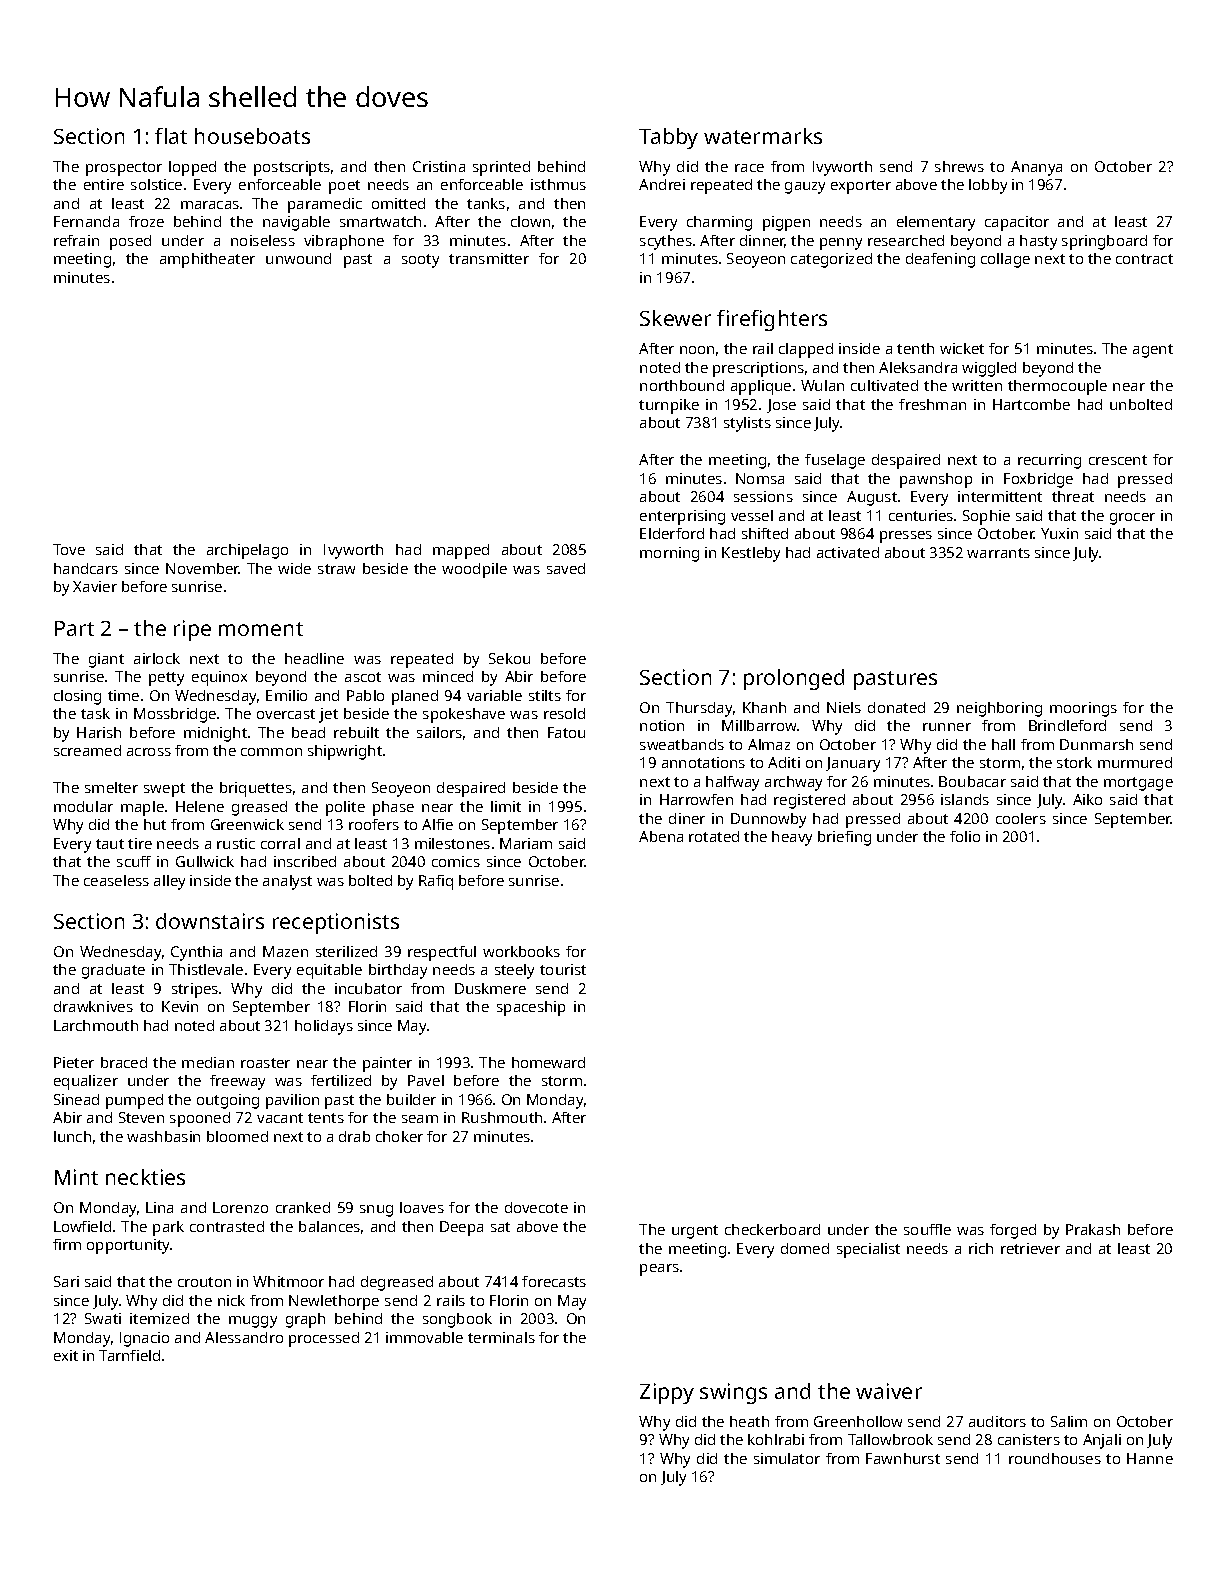  I want to click on processed, so click(324, 1339).
